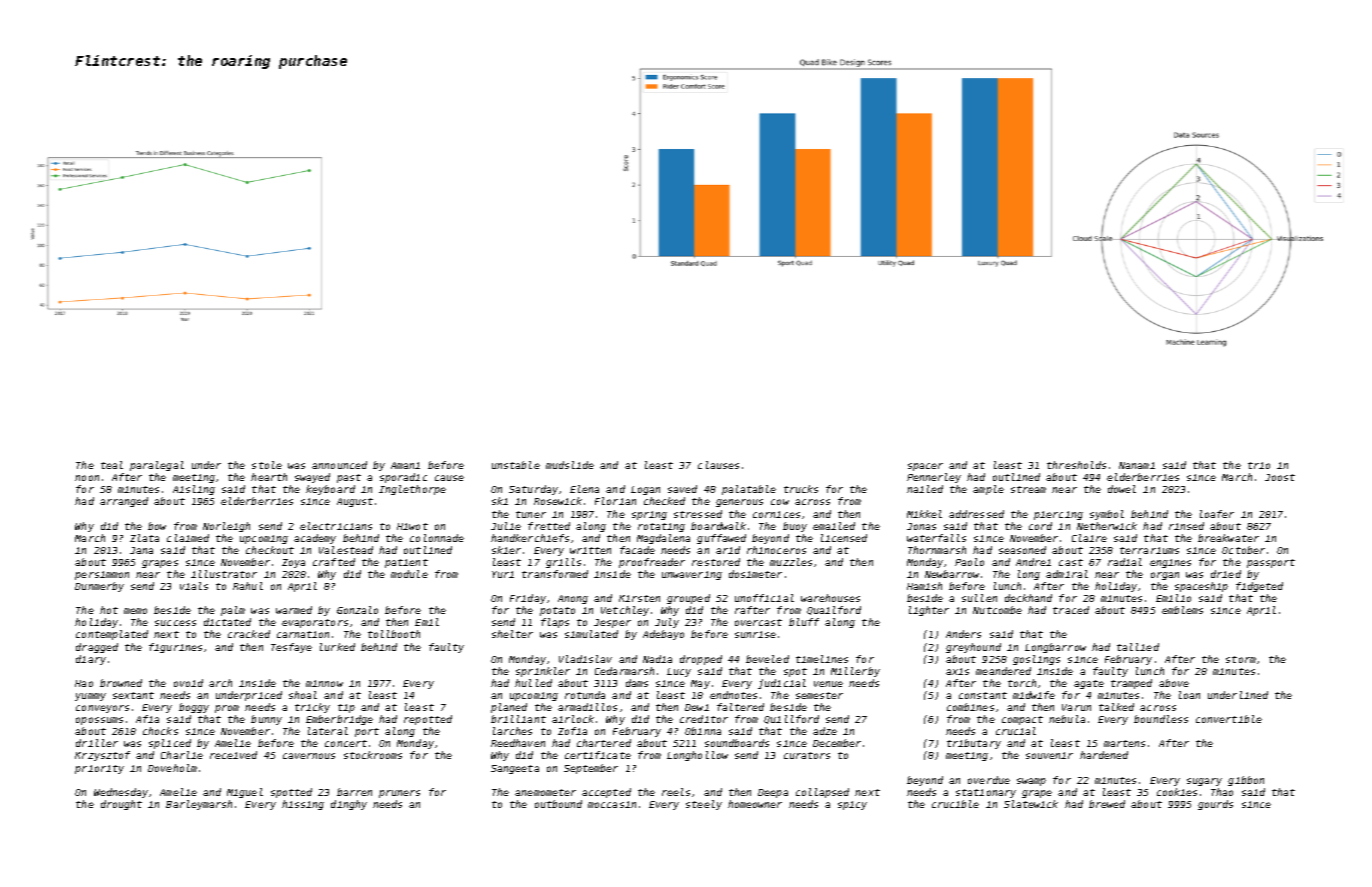  What do you see at coordinates (718, 465) in the page?
I see `clauses` at bounding box center [718, 465].
